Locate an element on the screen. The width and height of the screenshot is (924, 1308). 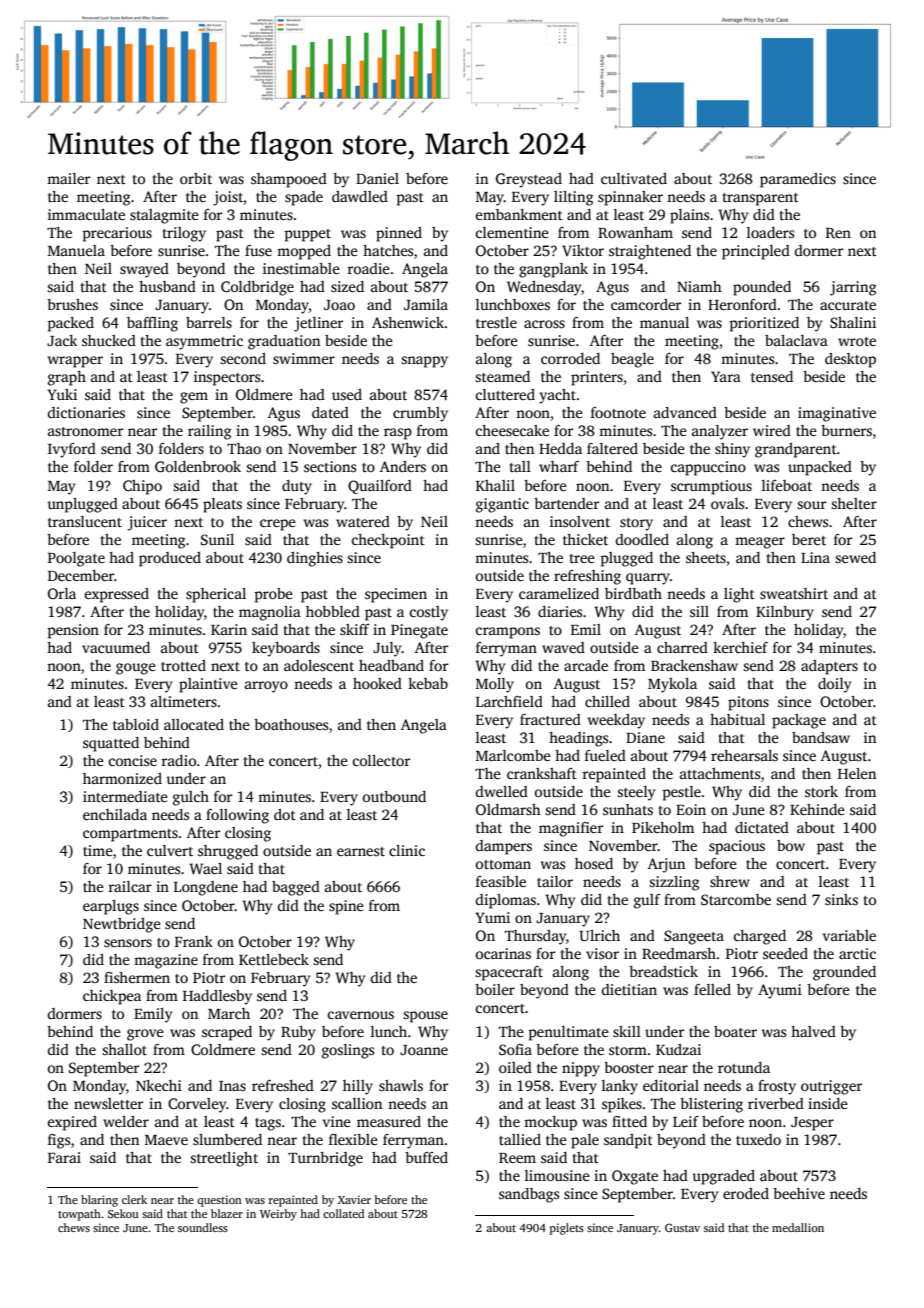
Sangeeta is located at coordinates (694, 937).
